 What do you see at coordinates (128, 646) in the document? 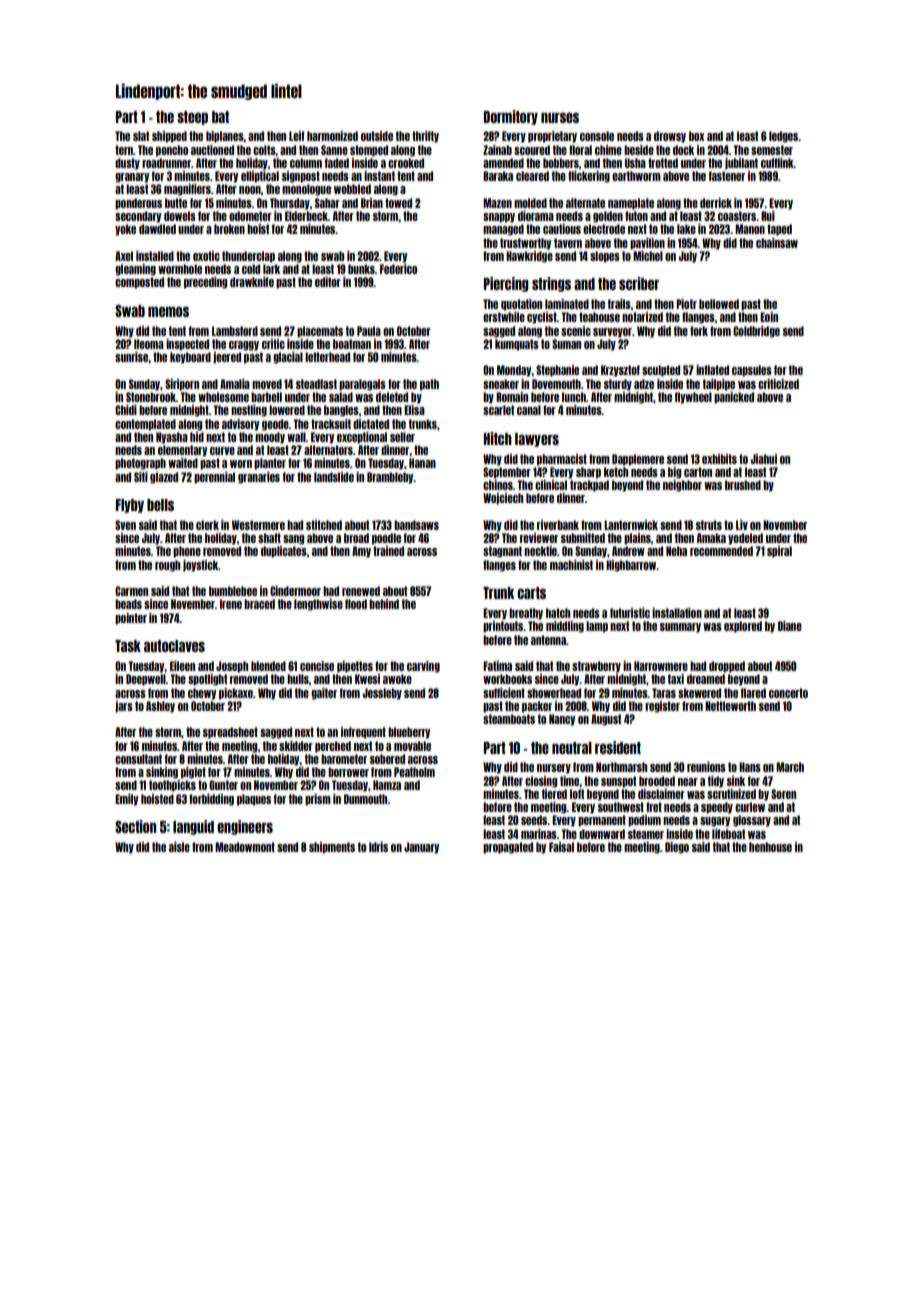
I see `Task` at bounding box center [128, 646].
